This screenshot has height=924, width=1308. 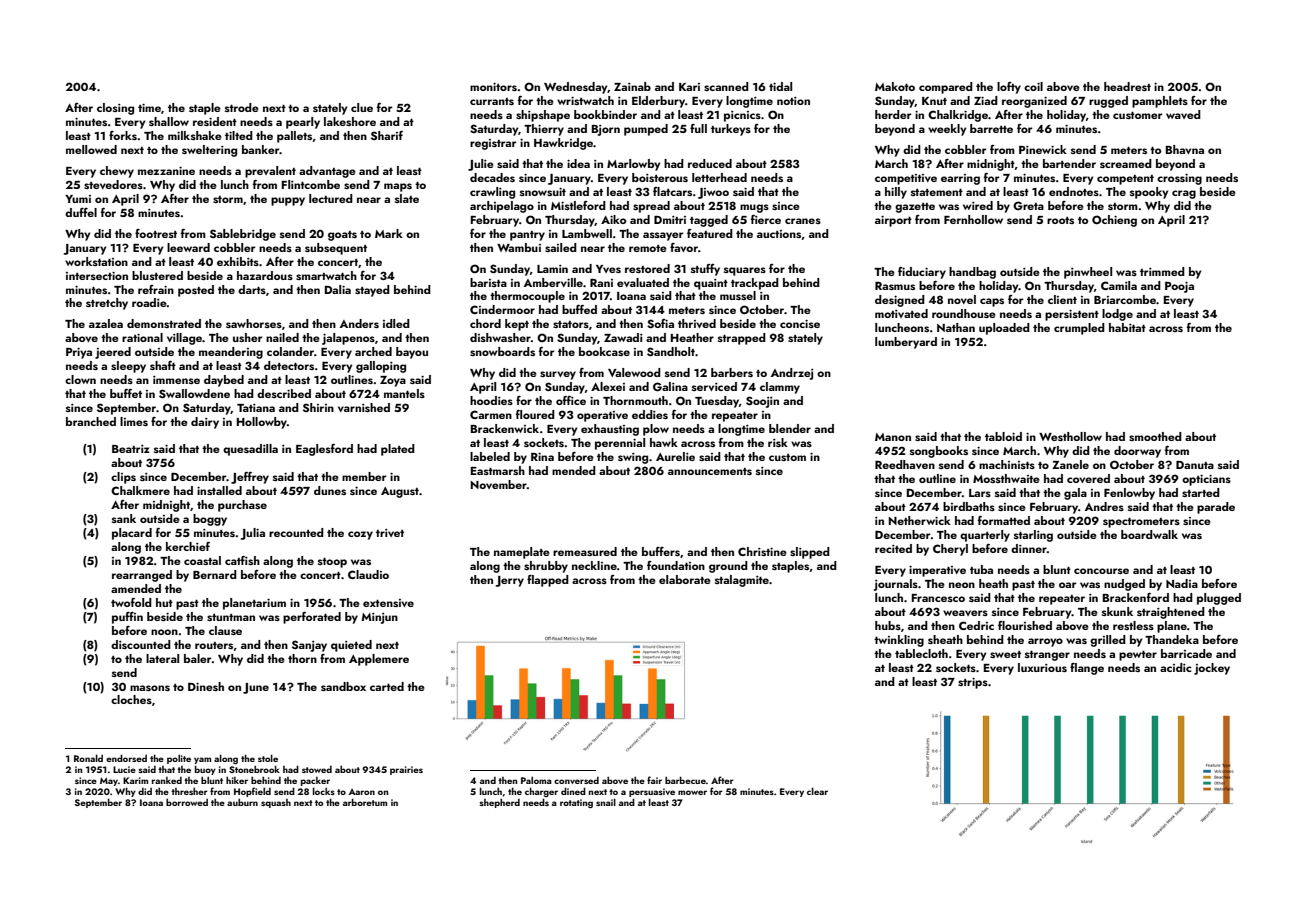 I want to click on mower, so click(x=692, y=792).
